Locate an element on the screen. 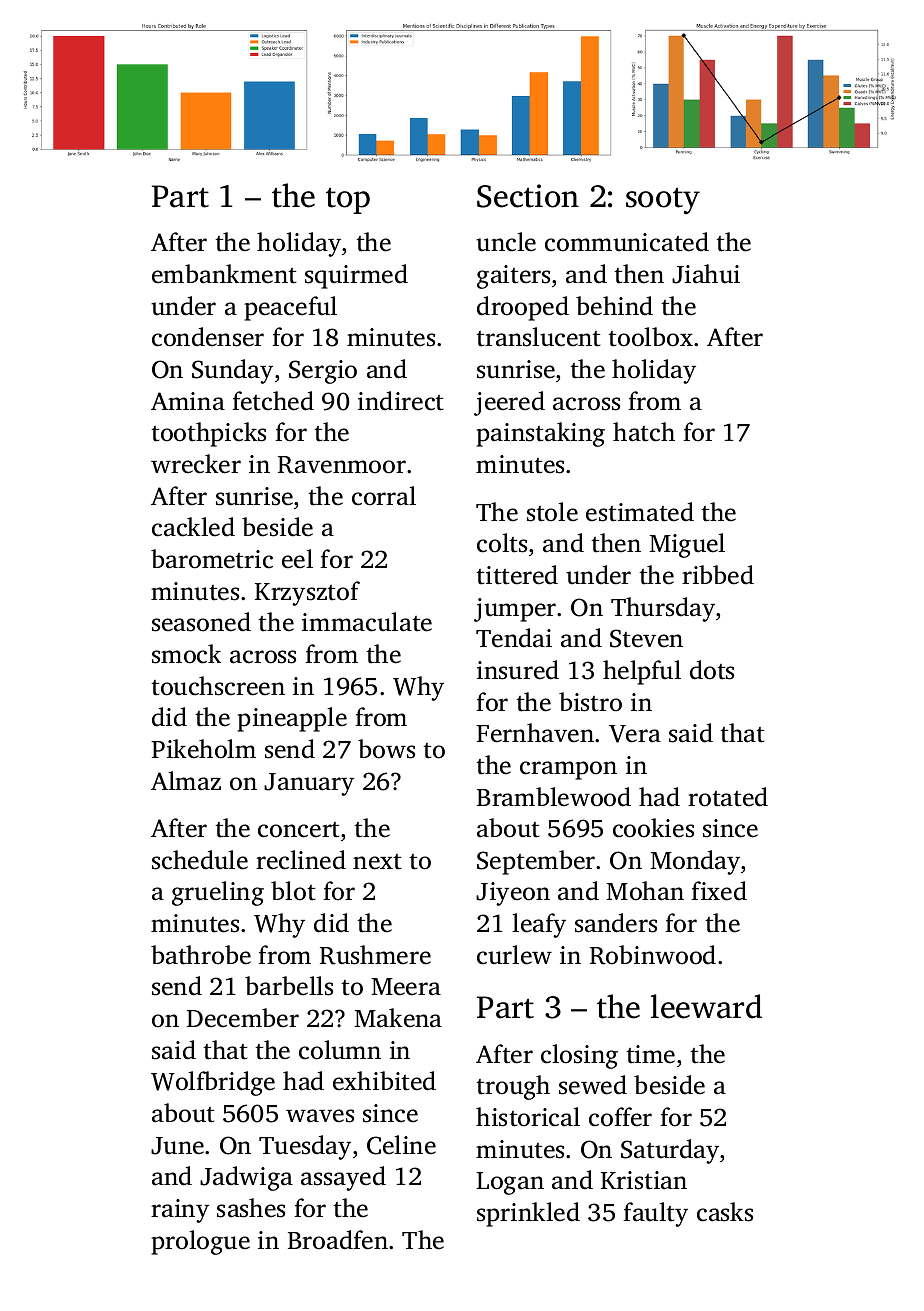  coffer is located at coordinates (620, 1117).
